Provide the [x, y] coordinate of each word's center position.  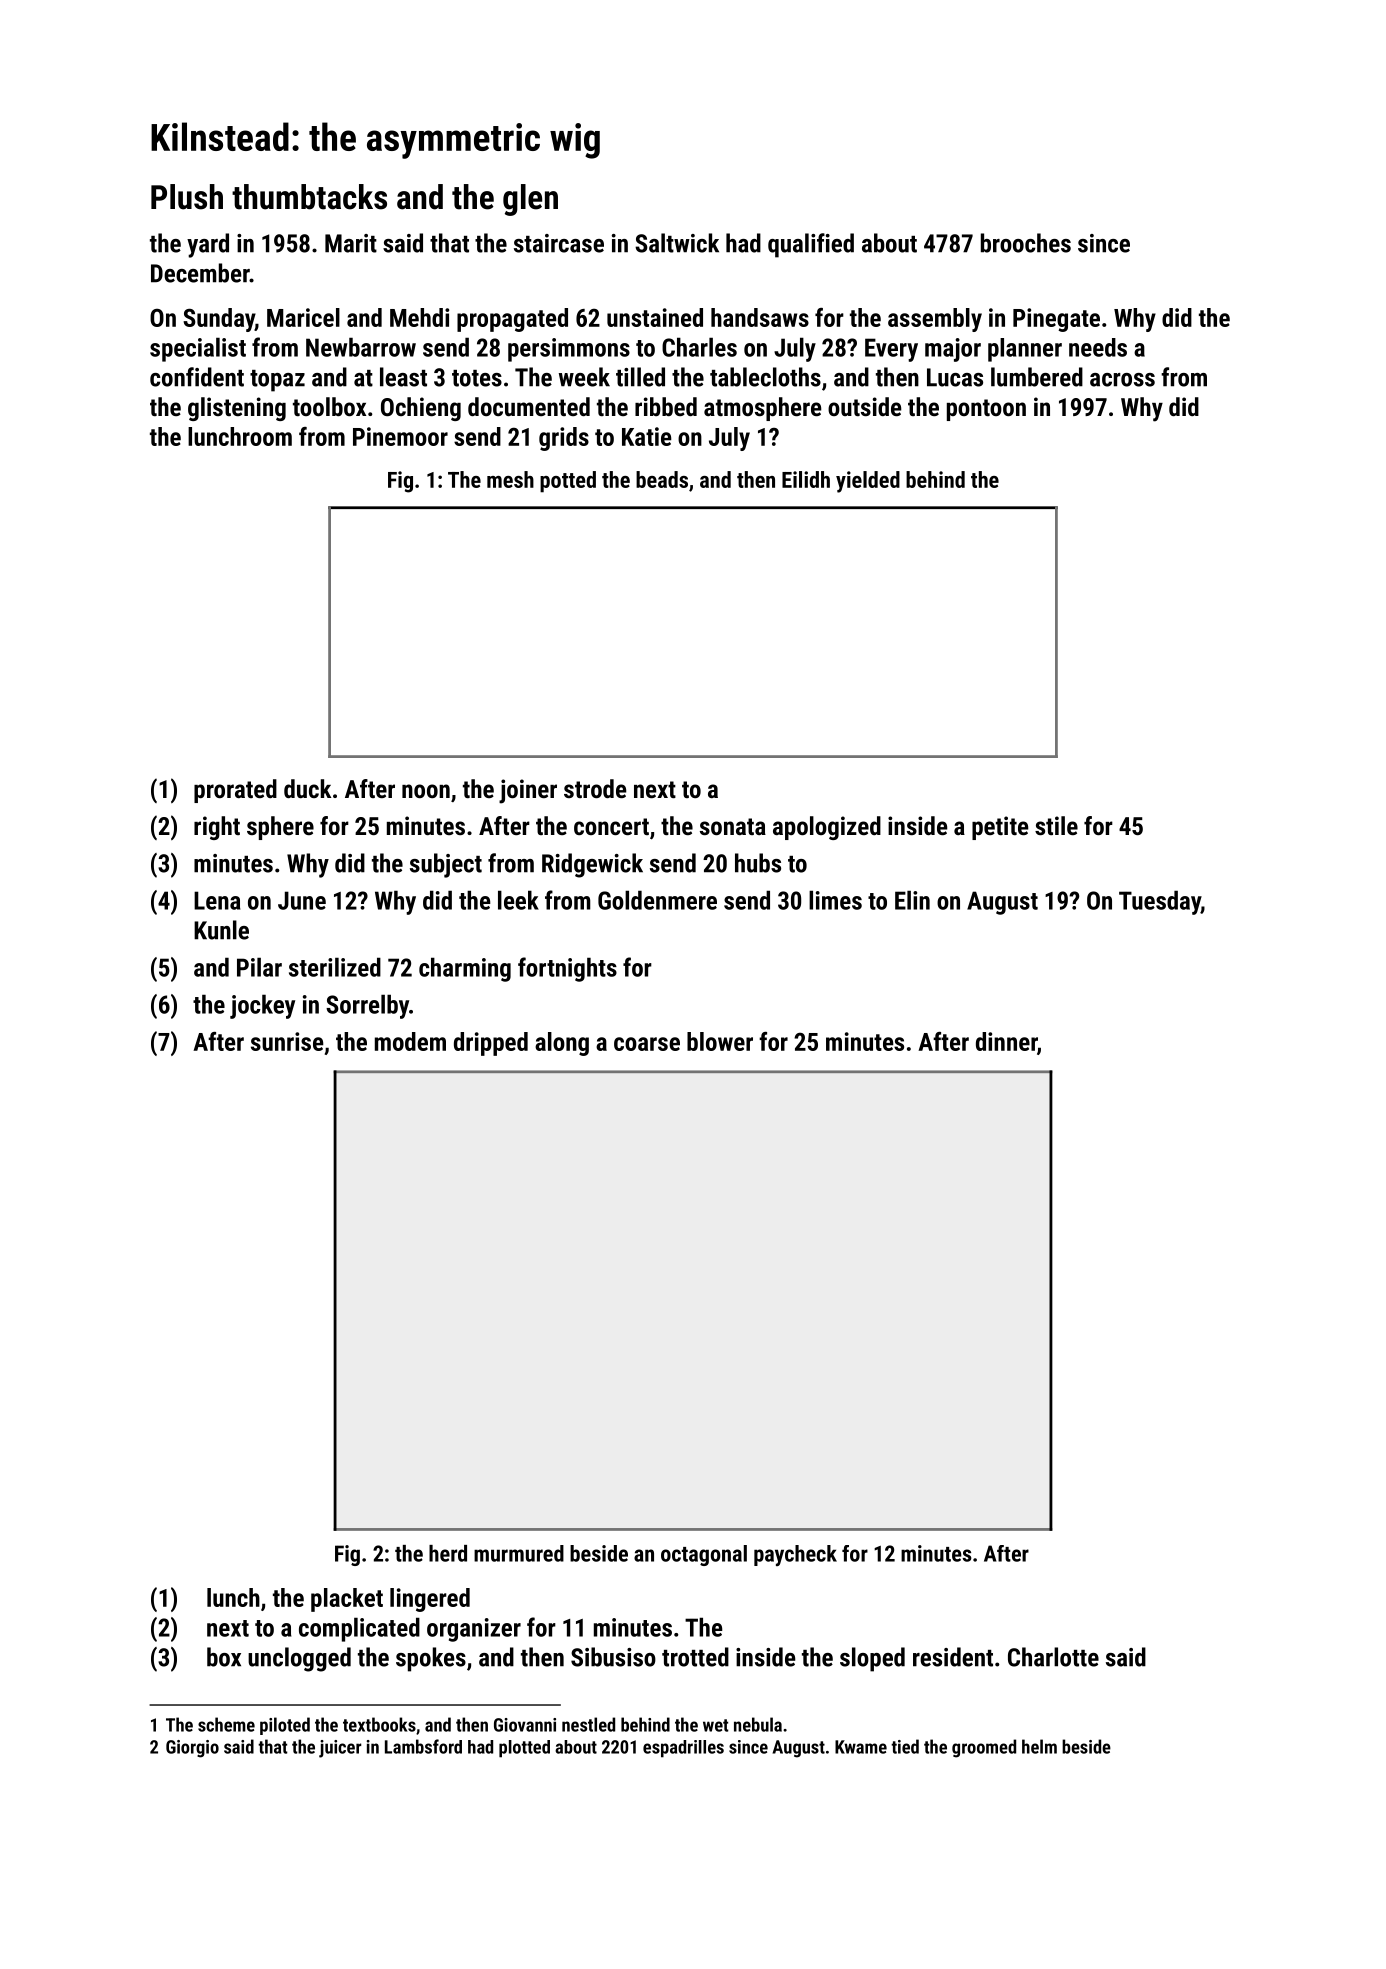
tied [905, 1746]
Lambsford [423, 1746]
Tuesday [1160, 902]
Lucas [955, 377]
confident [197, 377]
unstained [655, 317]
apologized [827, 828]
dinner [1006, 1041]
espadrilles [683, 1749]
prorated [235, 791]
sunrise [287, 1041]
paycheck [795, 1555]
